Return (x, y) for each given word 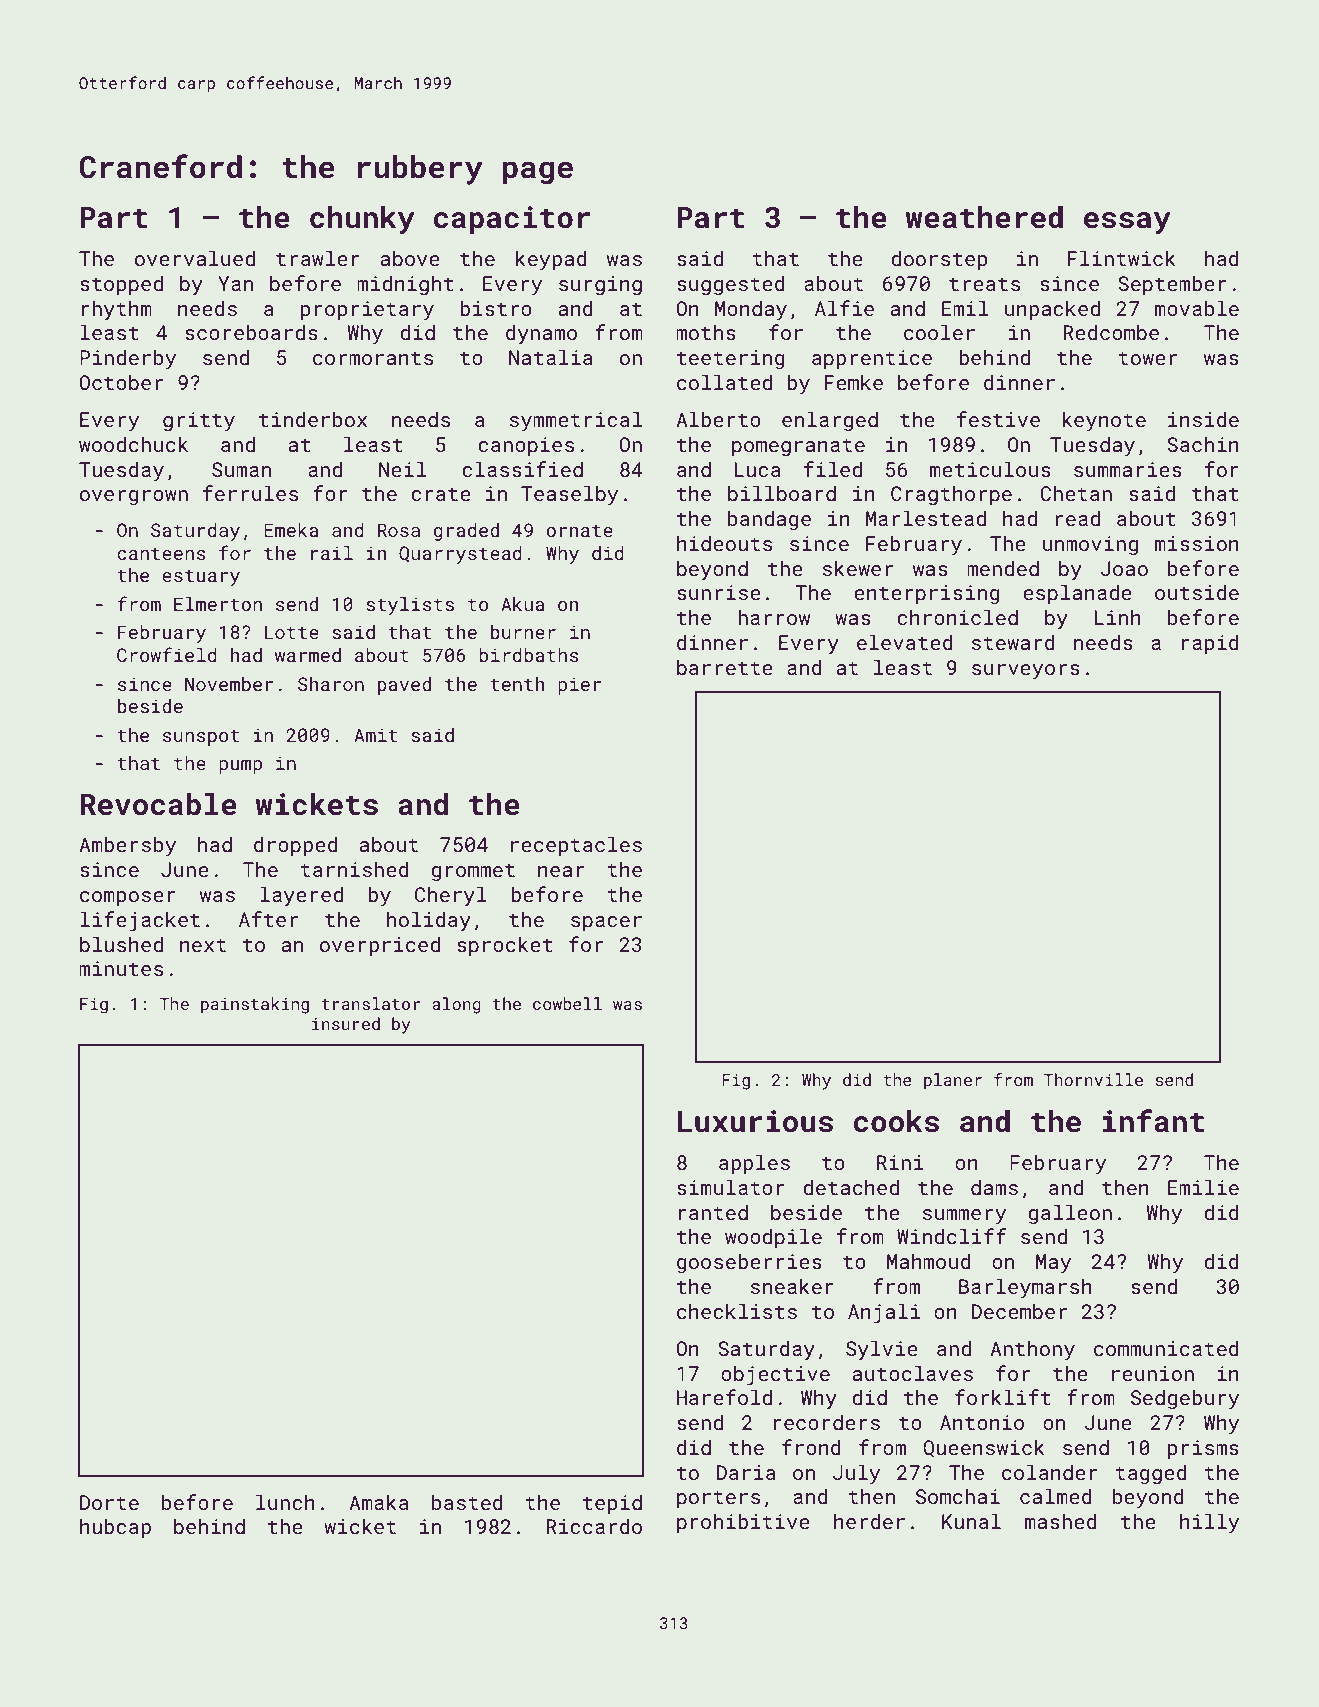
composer (128, 898)
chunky (362, 220)
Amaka (379, 1502)
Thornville (1093, 1079)
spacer (606, 923)
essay (1127, 223)
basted (467, 1502)
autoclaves (913, 1373)
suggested (731, 285)
